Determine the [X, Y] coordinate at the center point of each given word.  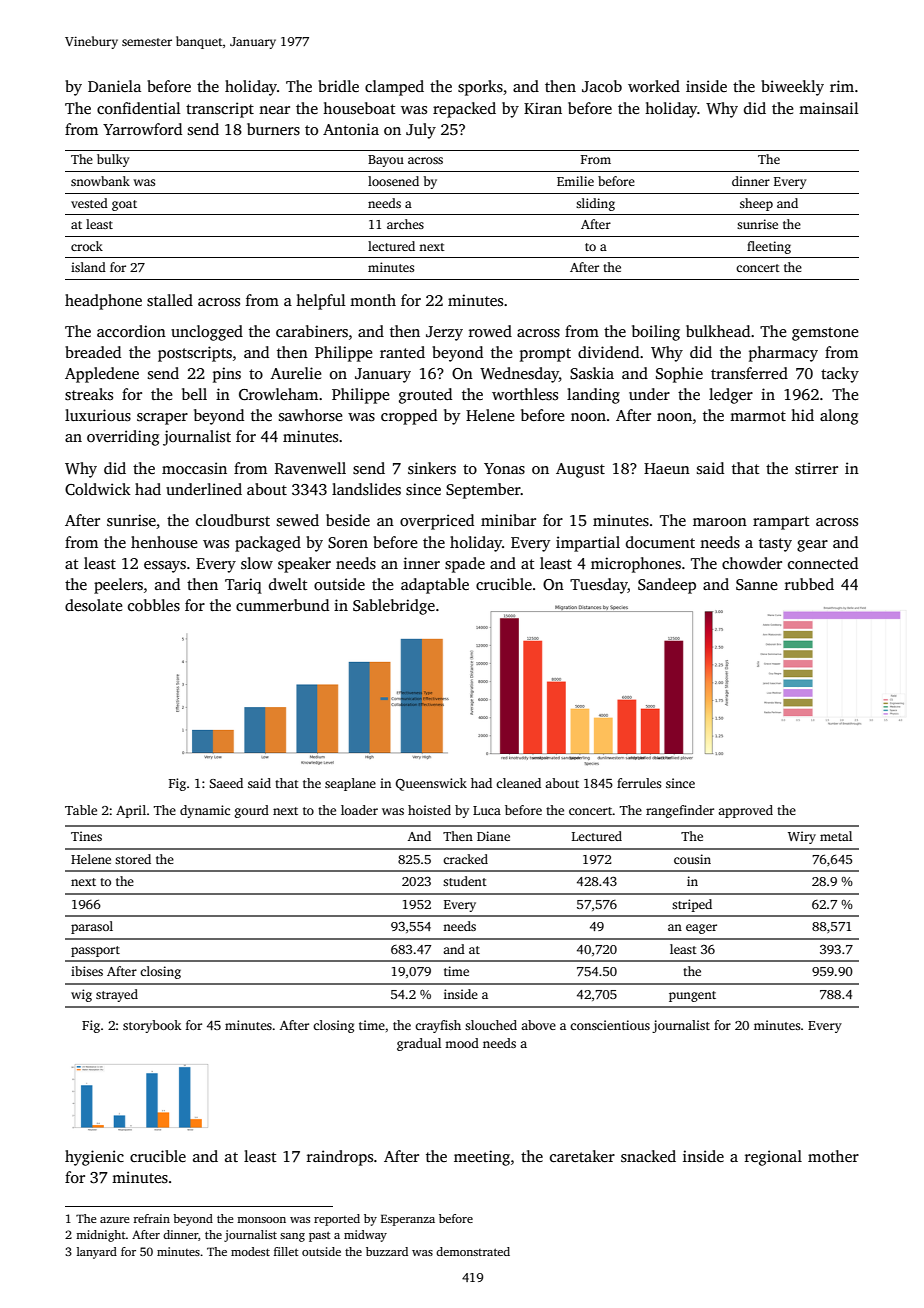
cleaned [518, 783]
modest [250, 1251]
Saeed [226, 783]
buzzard [387, 1251]
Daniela [114, 86]
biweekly [792, 88]
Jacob [602, 86]
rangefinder [680, 811]
